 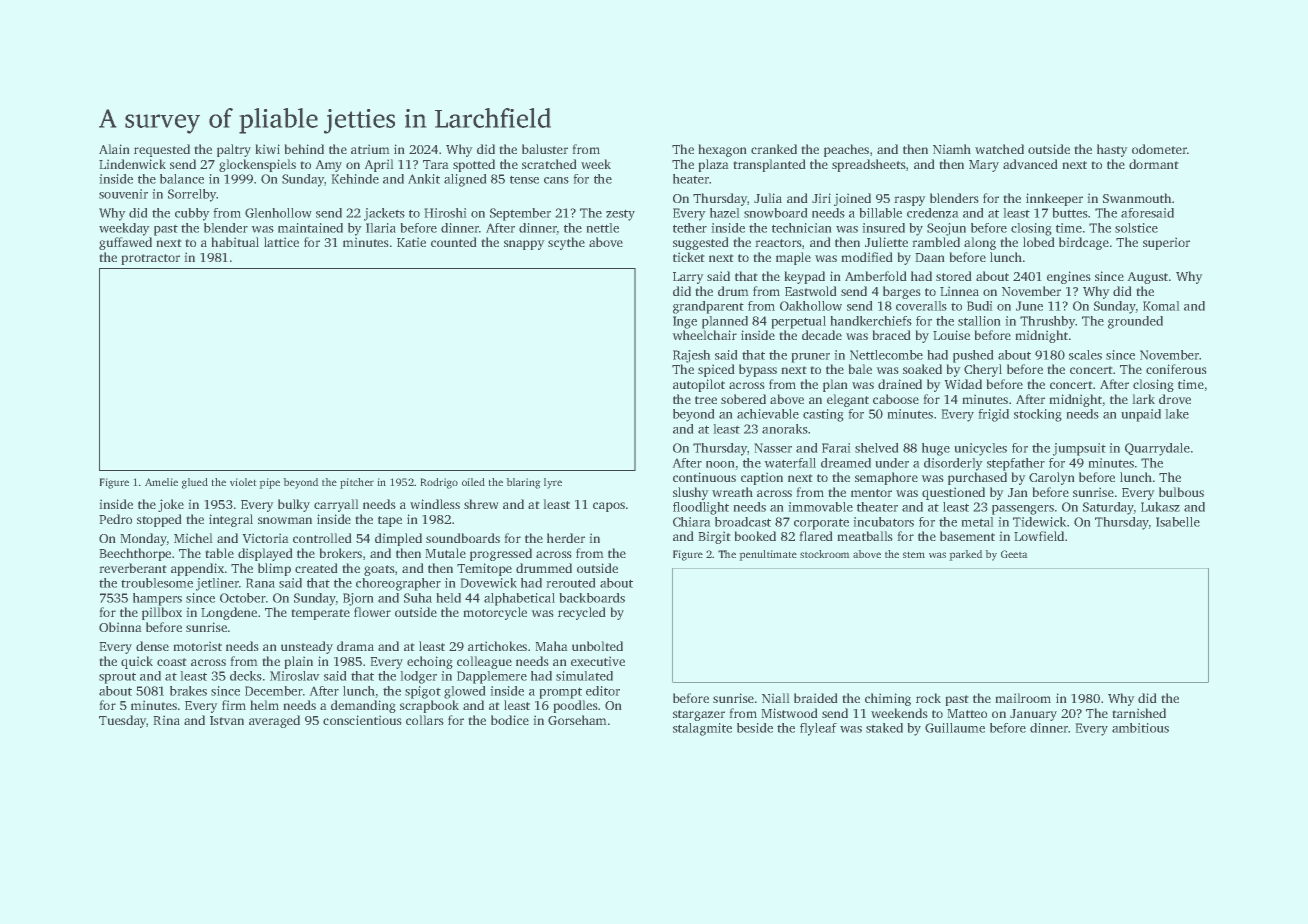 What do you see at coordinates (967, 536) in the document?
I see `basement` at bounding box center [967, 536].
